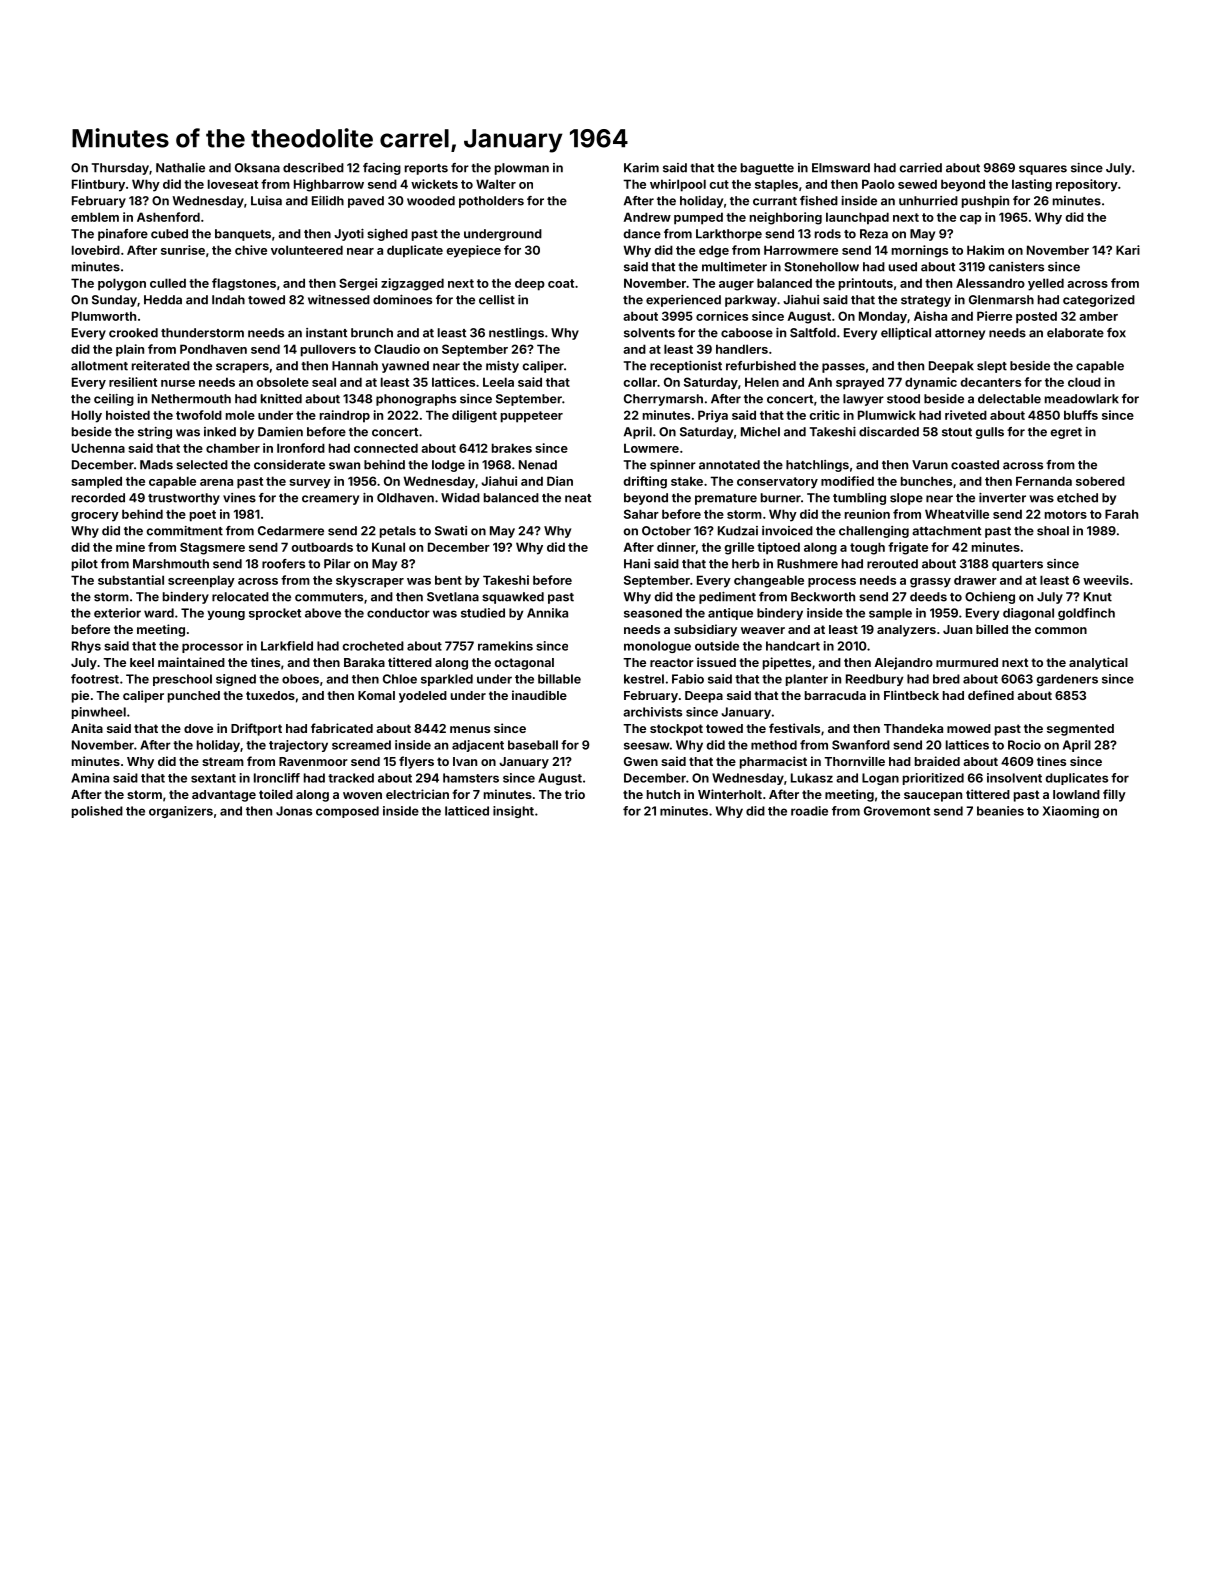 This screenshot has width=1215, height=1572. I want to click on footrest, so click(95, 679).
